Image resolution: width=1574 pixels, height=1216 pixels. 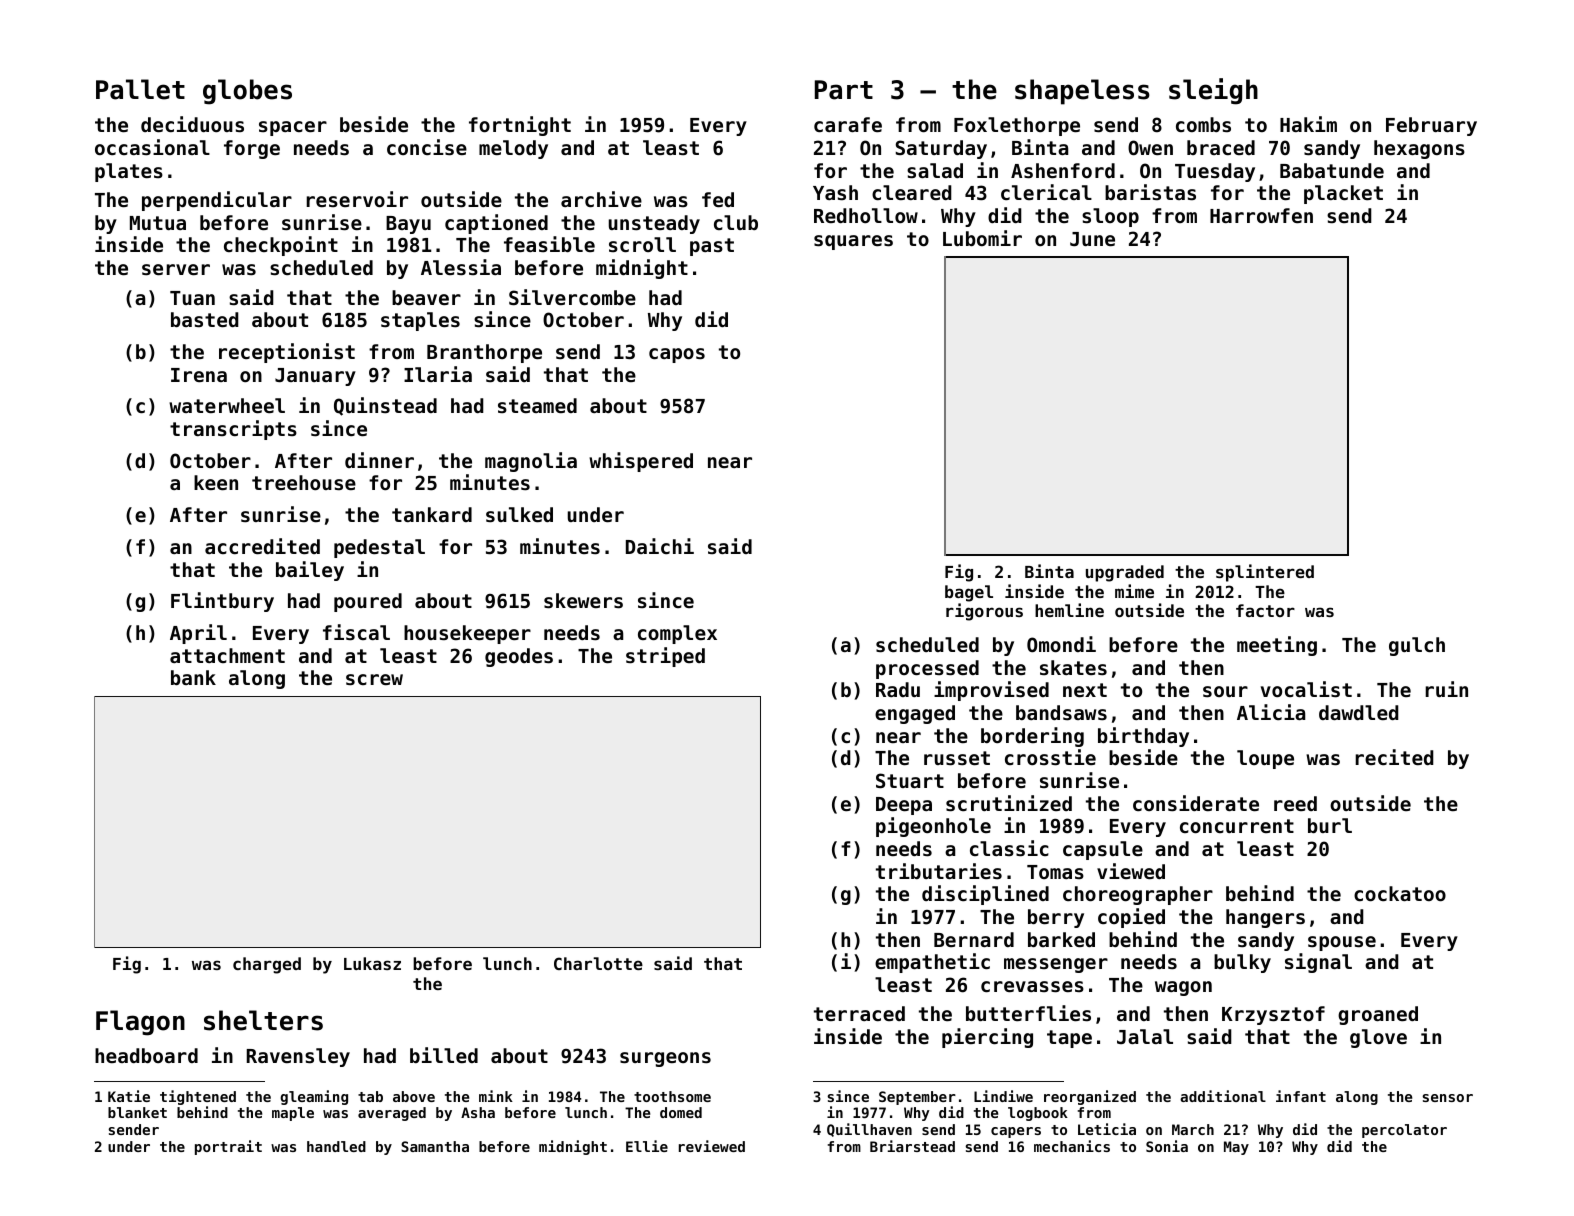 What do you see at coordinates (315, 377) in the document?
I see `January` at bounding box center [315, 377].
